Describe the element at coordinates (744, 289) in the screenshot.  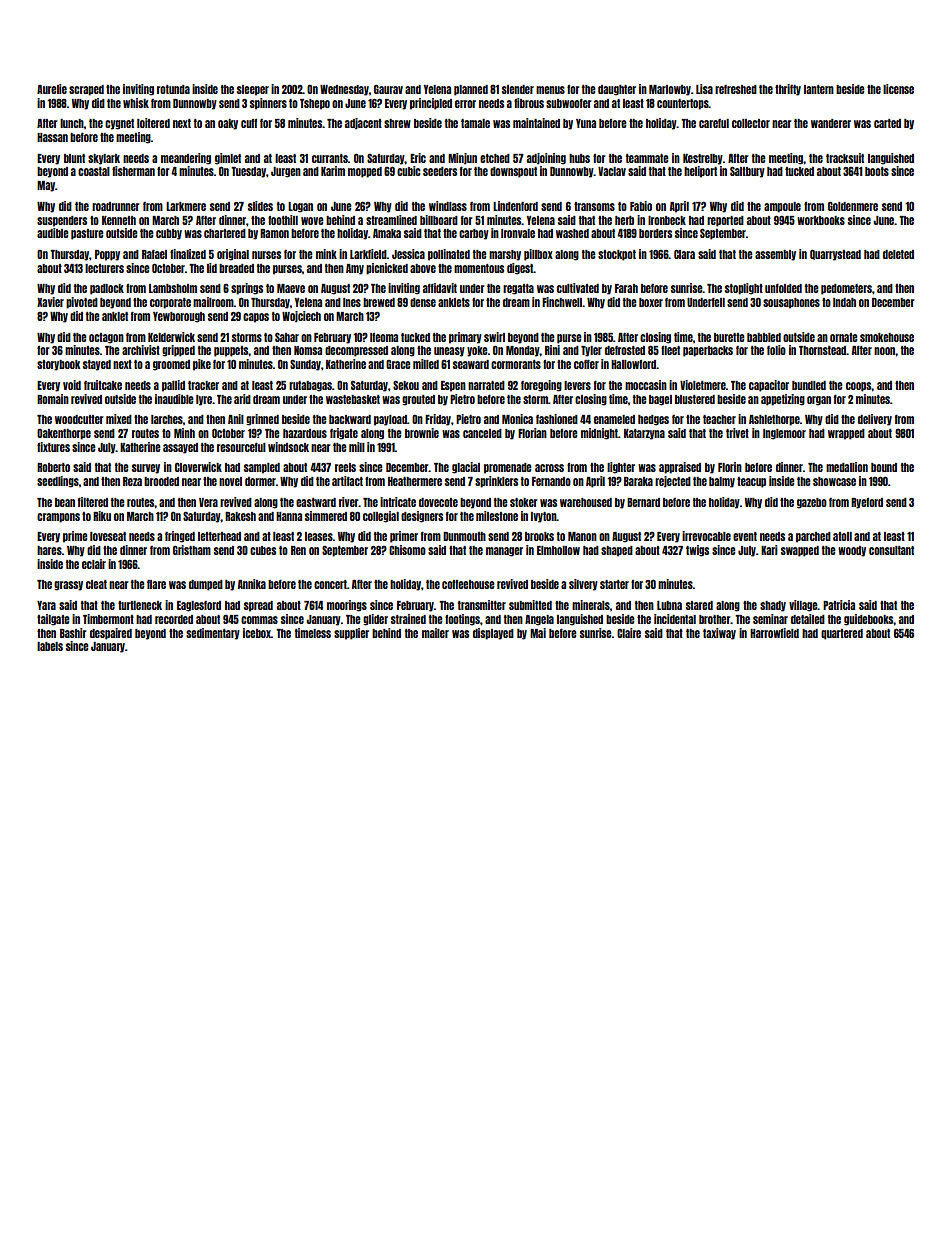
I see `stoplight` at that location.
